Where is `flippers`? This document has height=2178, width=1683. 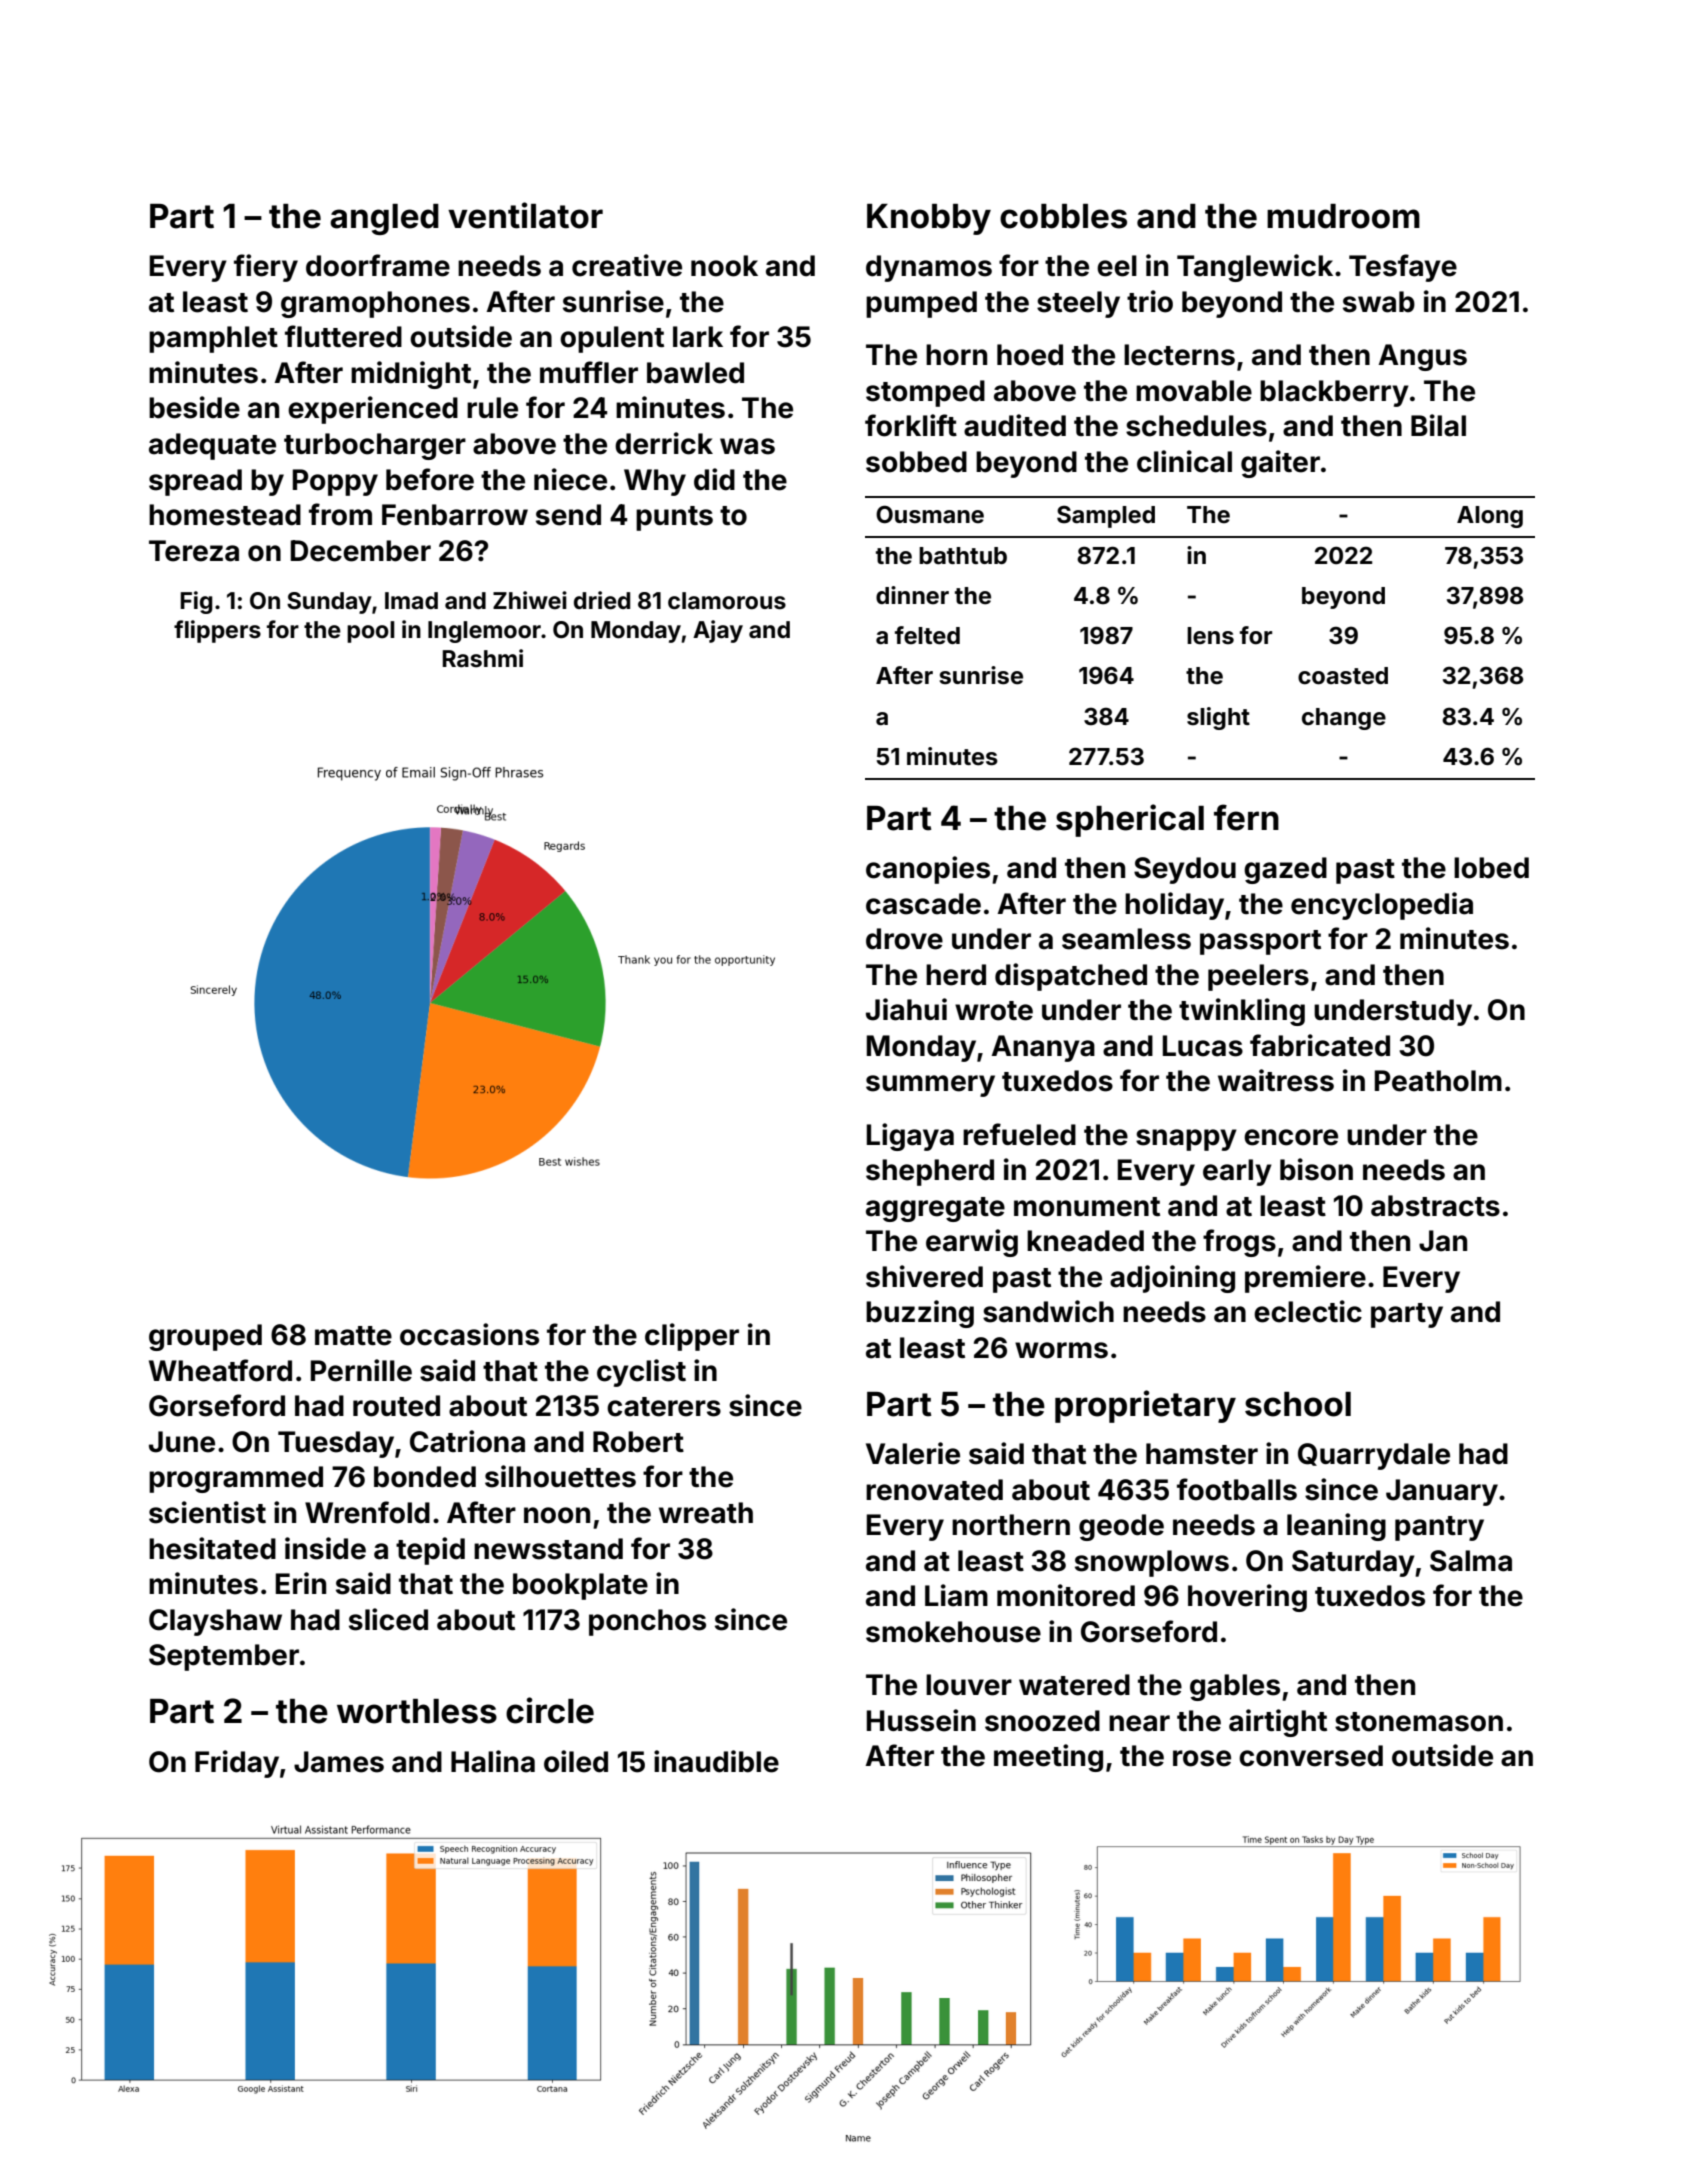
flippers is located at coordinates (217, 631).
